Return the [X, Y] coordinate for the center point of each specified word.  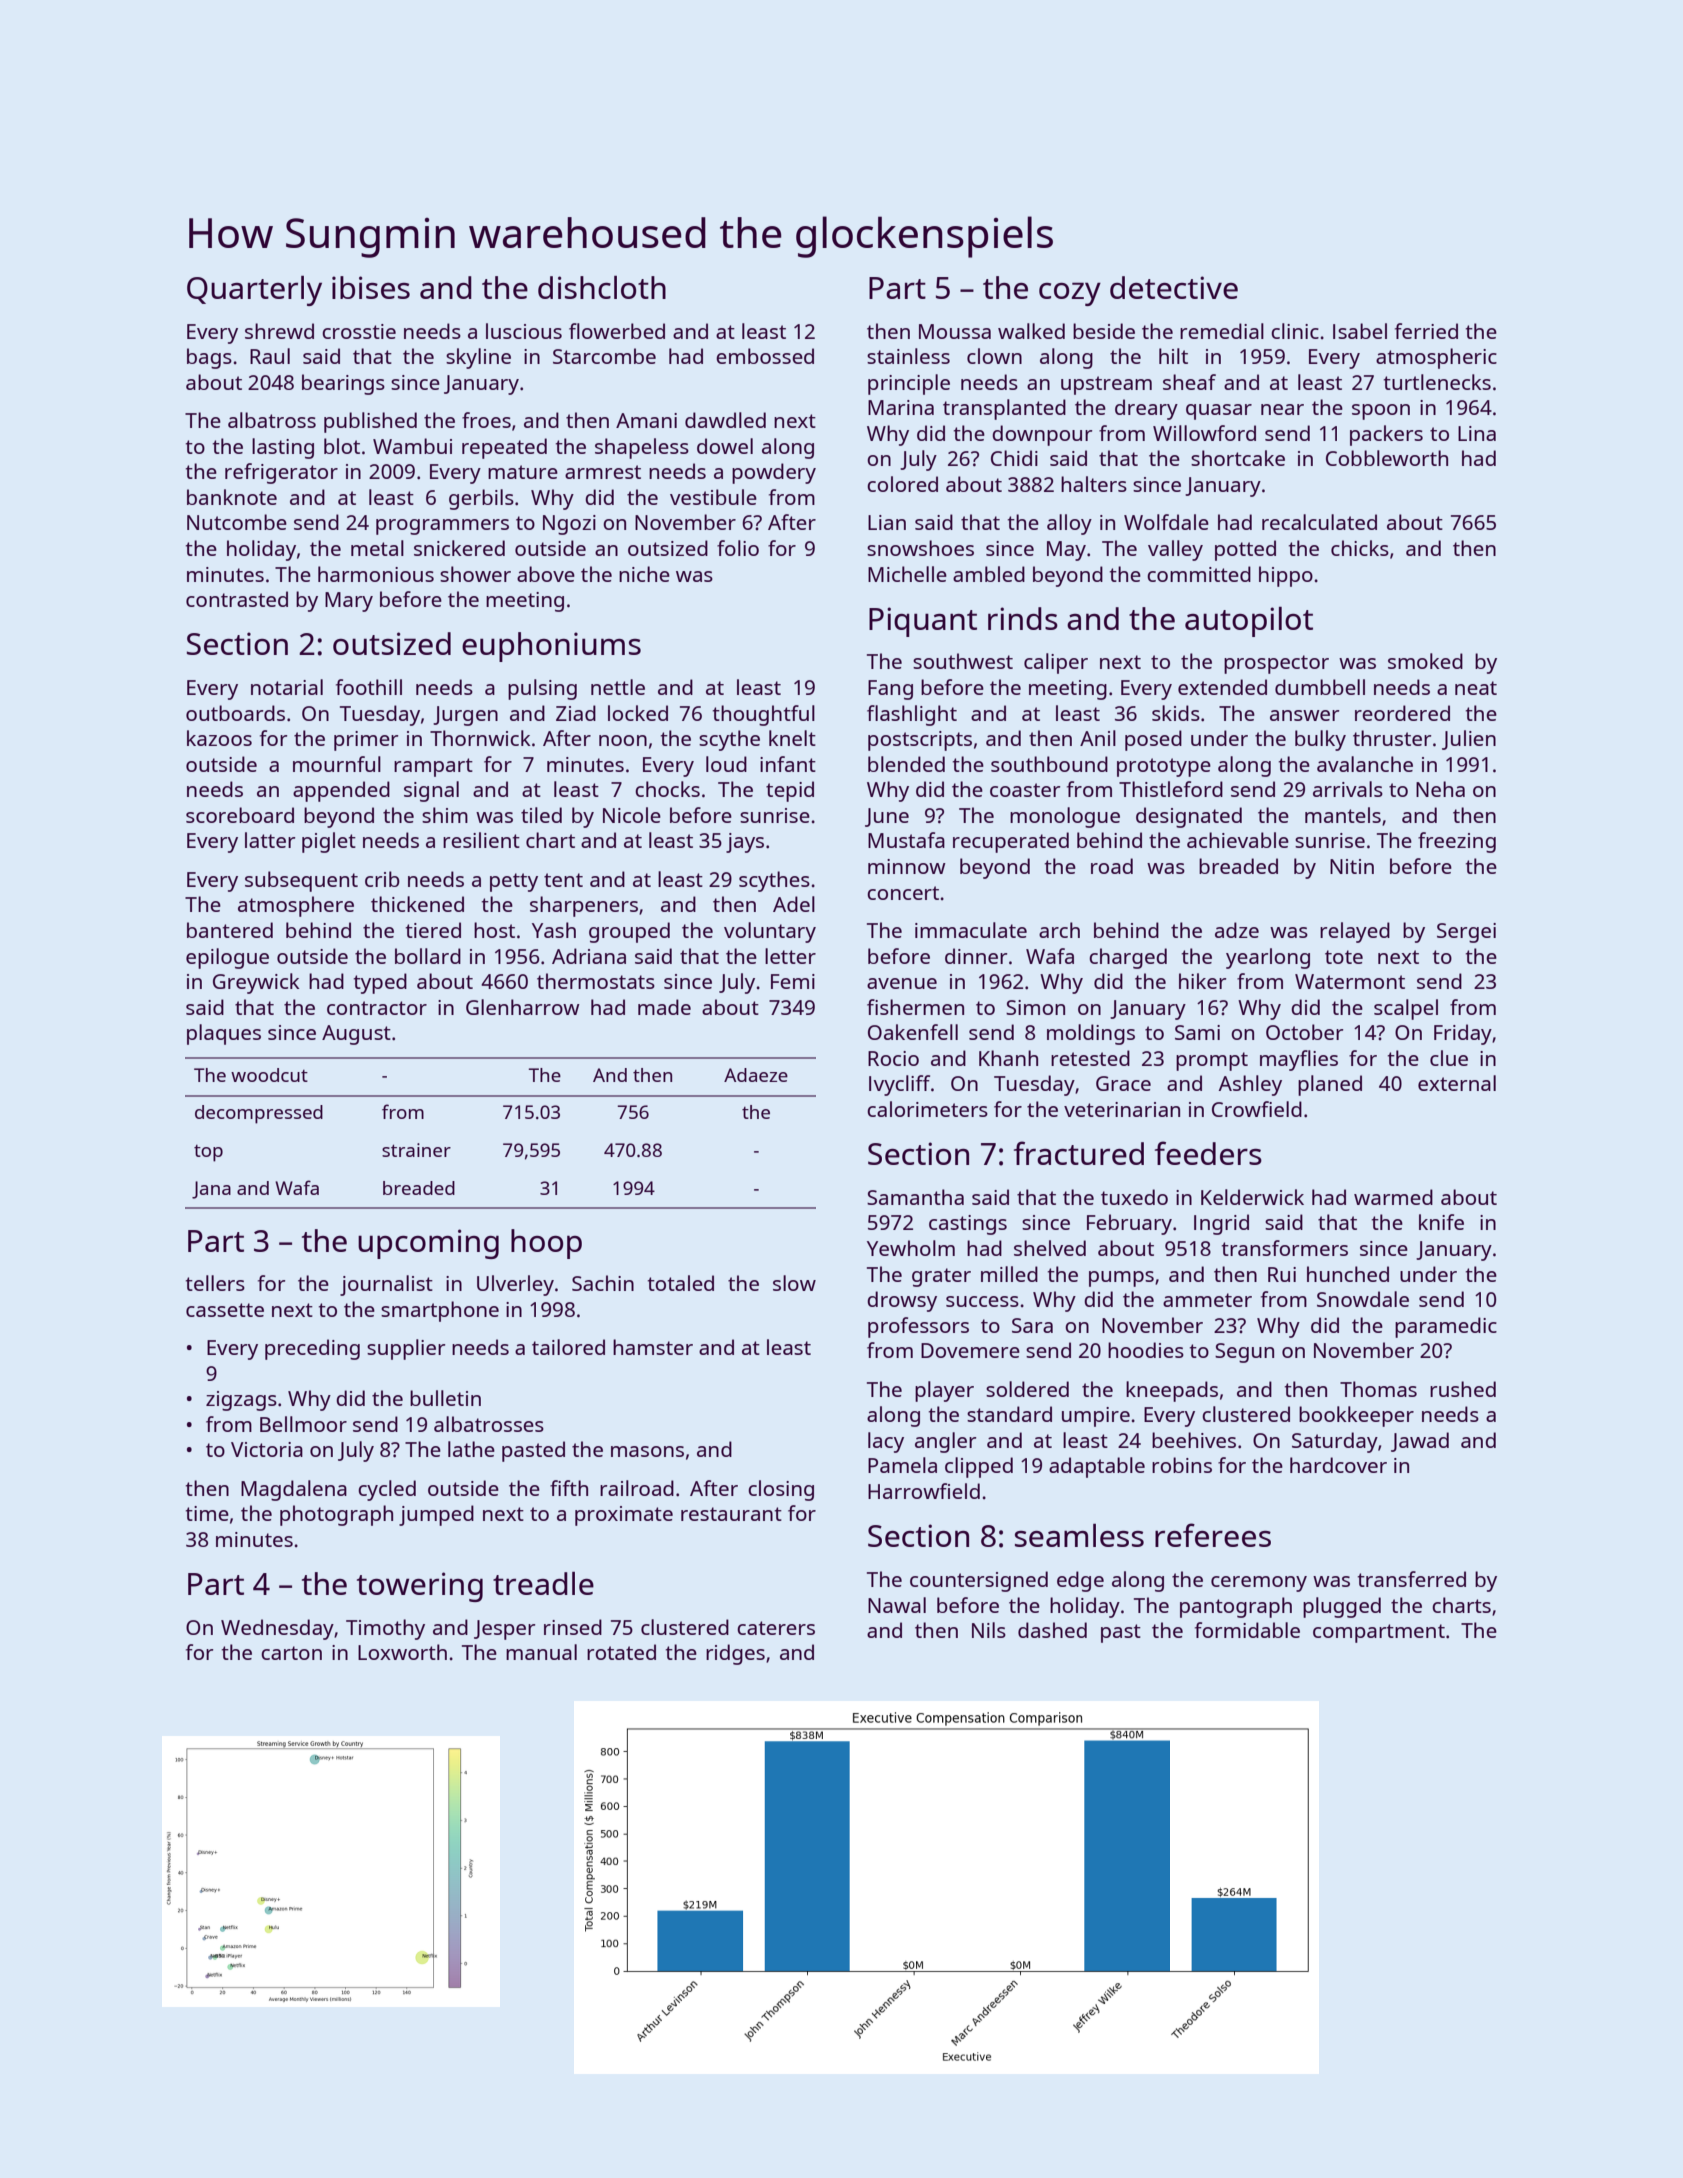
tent [563, 880]
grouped [629, 932]
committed [1199, 574]
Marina [901, 407]
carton [291, 1653]
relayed [1355, 932]
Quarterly [254, 291]
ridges [735, 1654]
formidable [1247, 1630]
